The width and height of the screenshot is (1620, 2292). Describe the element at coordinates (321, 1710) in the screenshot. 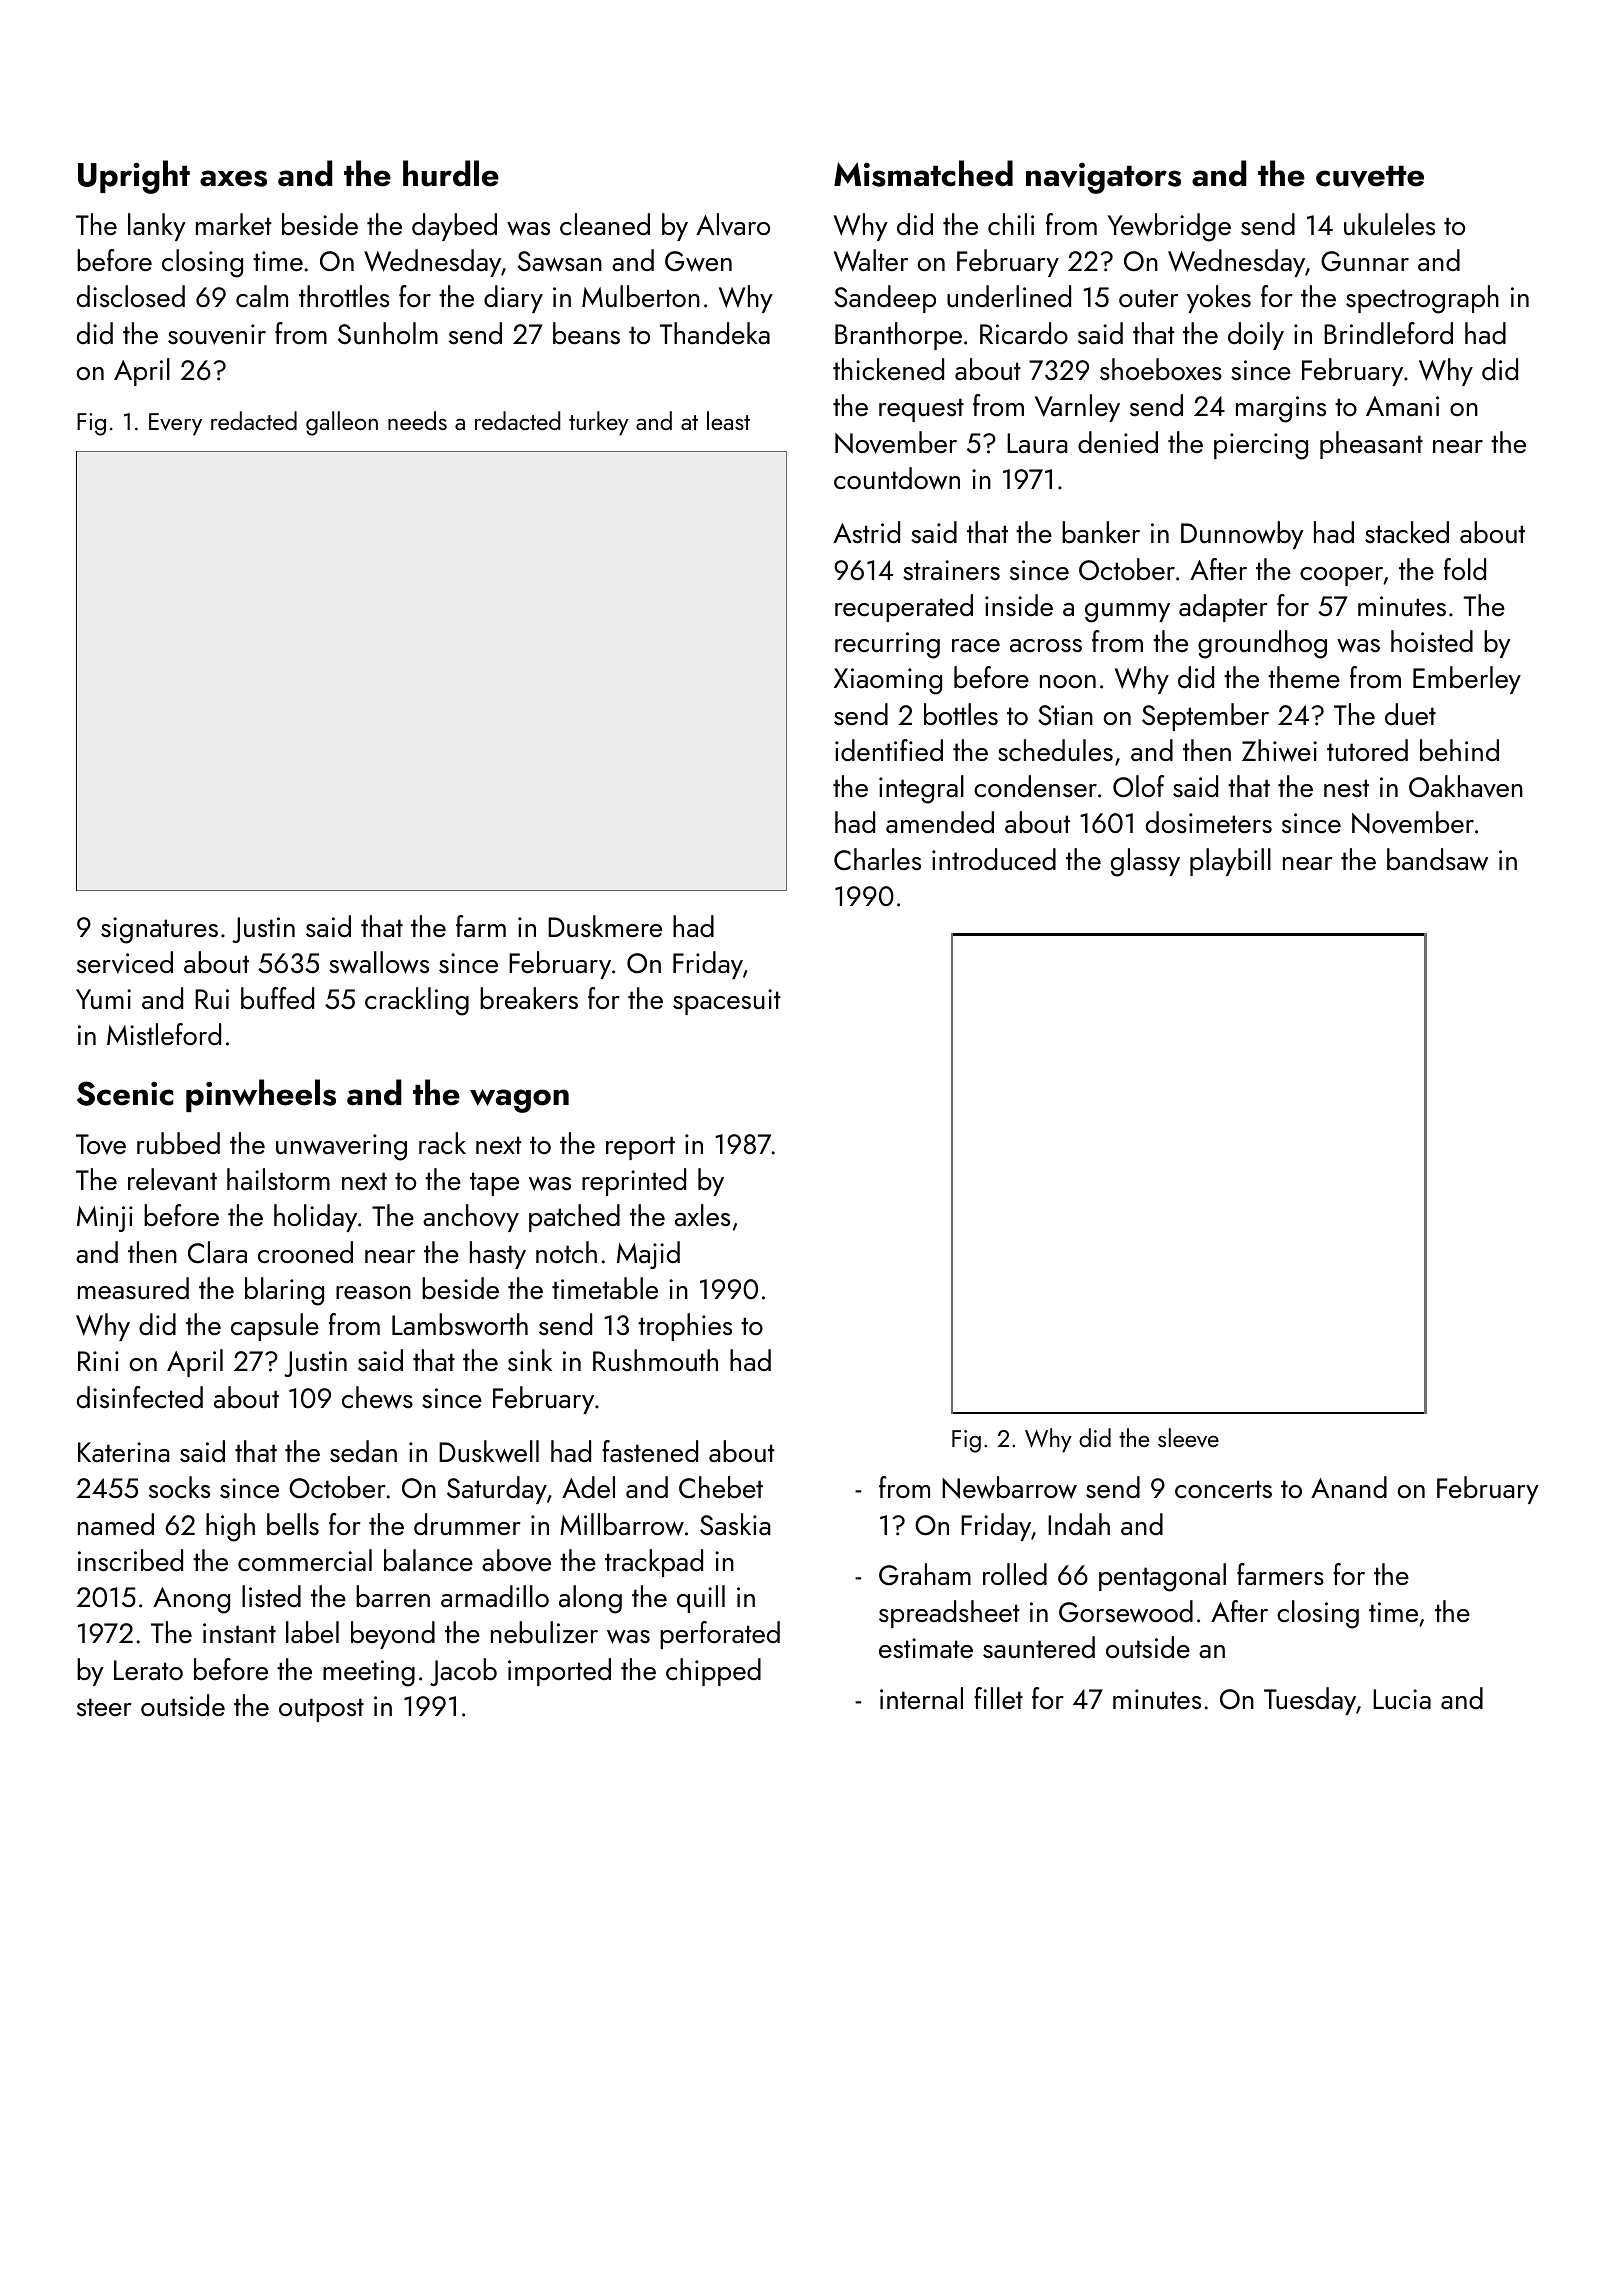

I see `outpost` at that location.
